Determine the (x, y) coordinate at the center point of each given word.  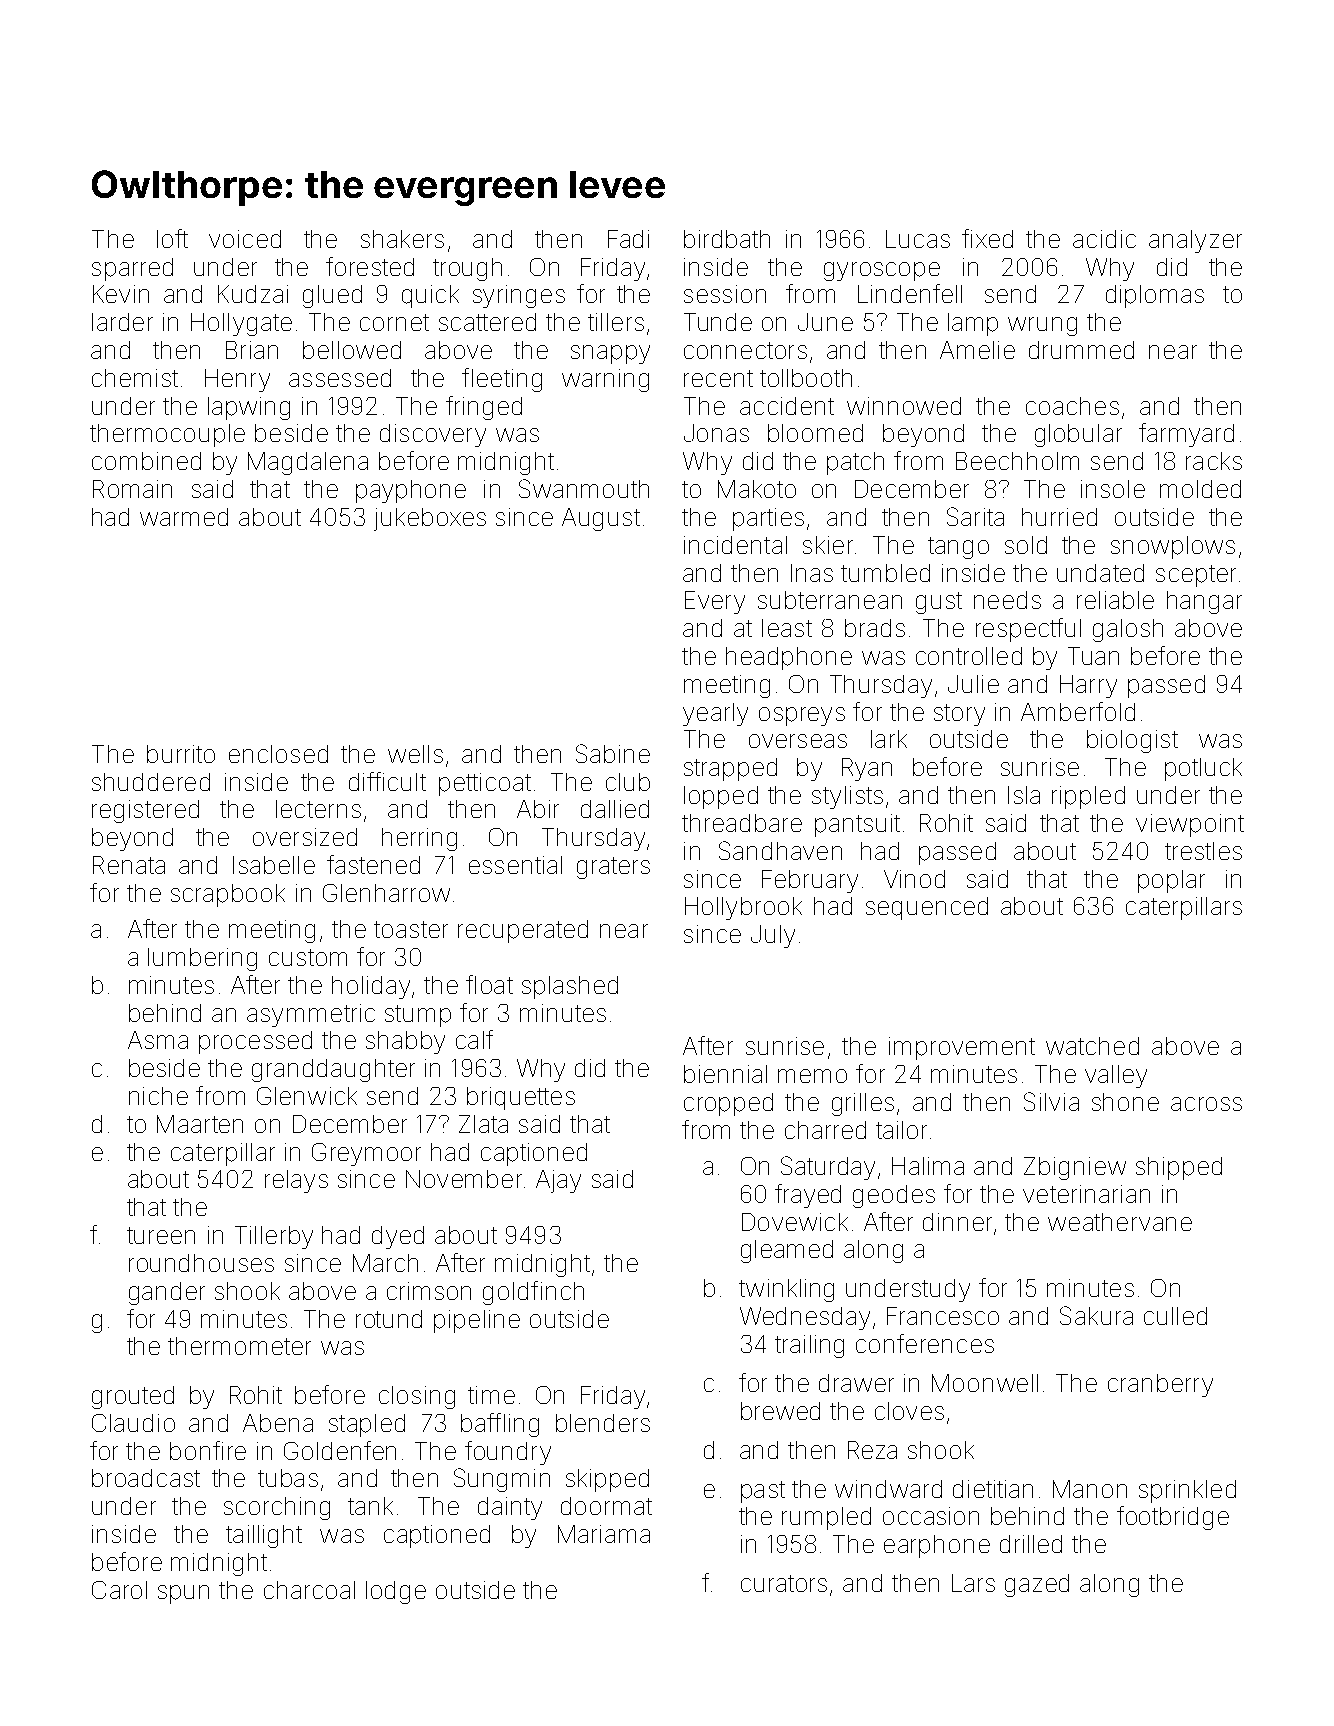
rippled (1088, 797)
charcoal (309, 1590)
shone (1125, 1102)
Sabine (613, 753)
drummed (1081, 350)
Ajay (558, 1181)
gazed (1037, 1585)
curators (784, 1583)
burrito (181, 754)
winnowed (904, 406)
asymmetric (311, 1015)
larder (122, 322)
